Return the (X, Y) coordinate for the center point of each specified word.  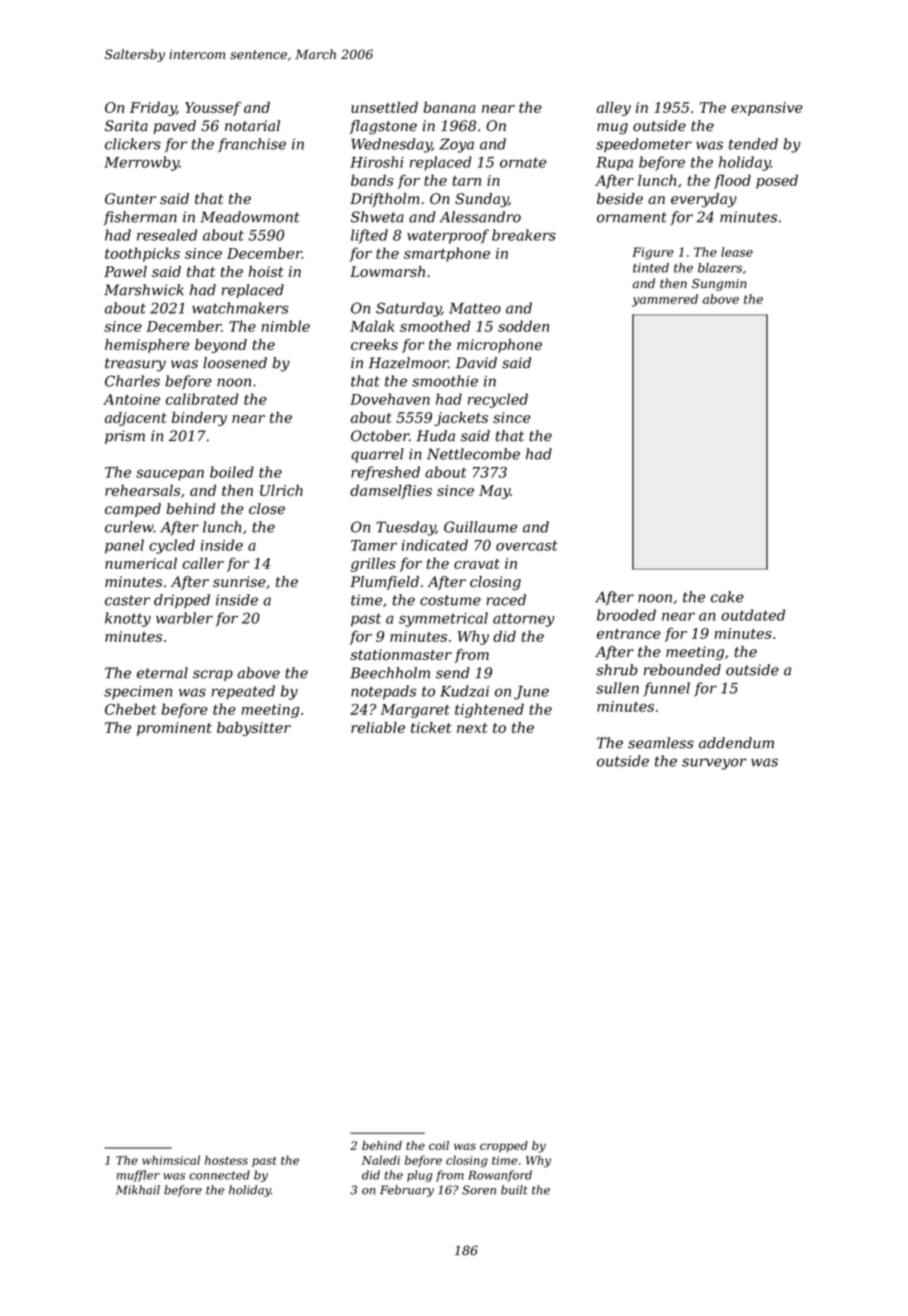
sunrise (239, 581)
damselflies (391, 492)
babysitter (254, 729)
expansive (767, 109)
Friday (153, 109)
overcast (527, 546)
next (472, 728)
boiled (232, 472)
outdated (753, 615)
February (407, 1191)
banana (449, 107)
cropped (504, 1146)
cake (727, 597)
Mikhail (138, 1190)
